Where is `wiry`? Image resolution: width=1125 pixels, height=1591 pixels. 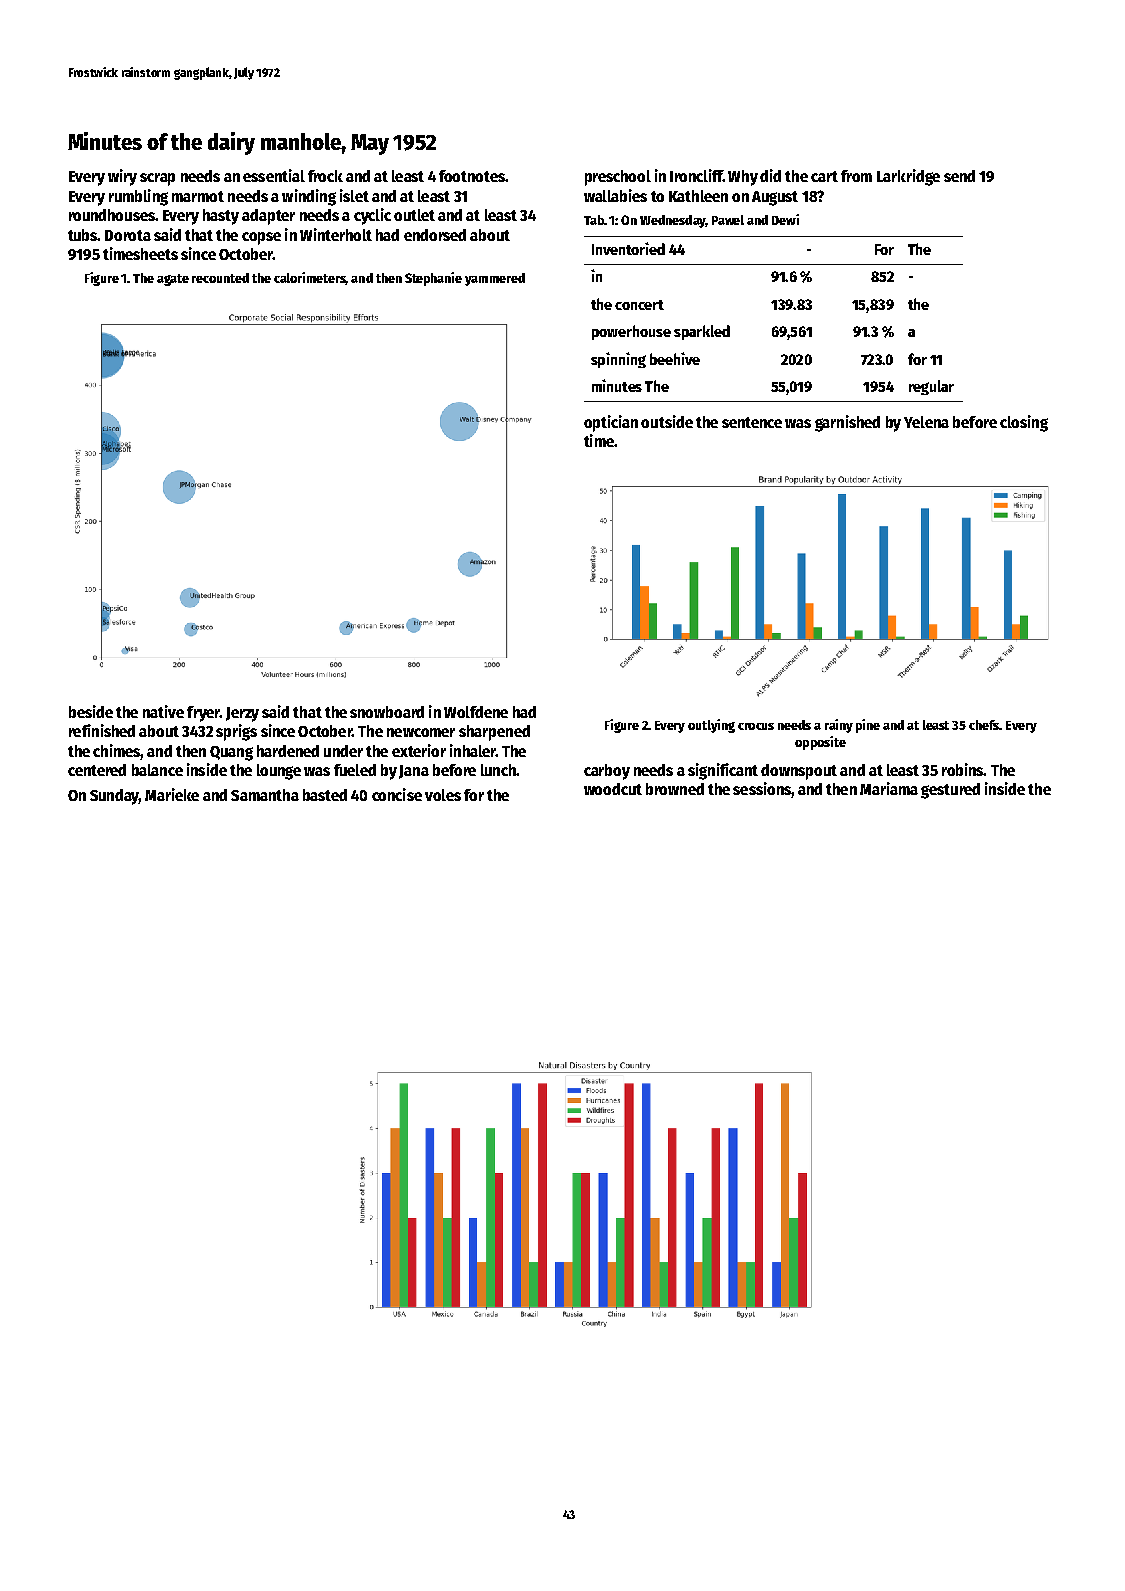
wiry is located at coordinates (122, 177).
